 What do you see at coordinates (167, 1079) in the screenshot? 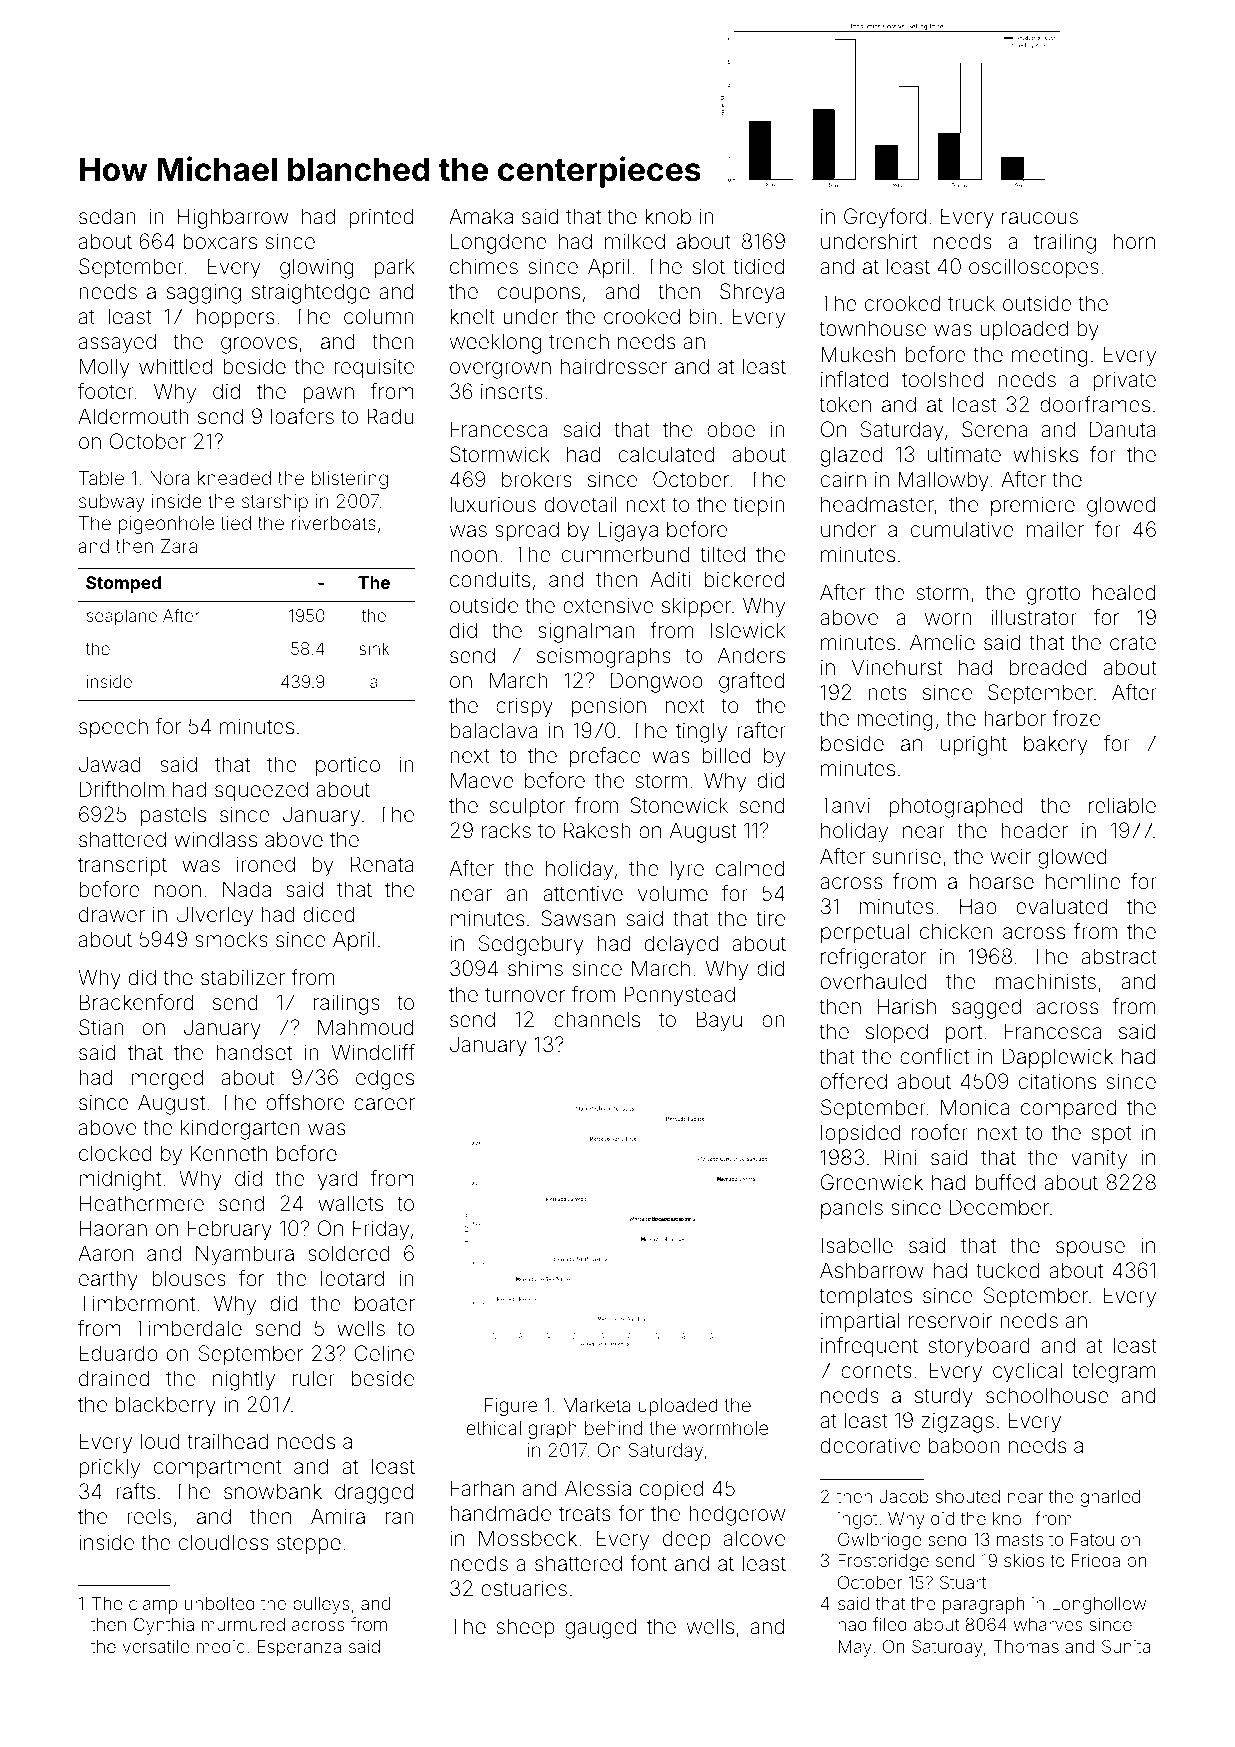
I see `merged` at bounding box center [167, 1079].
